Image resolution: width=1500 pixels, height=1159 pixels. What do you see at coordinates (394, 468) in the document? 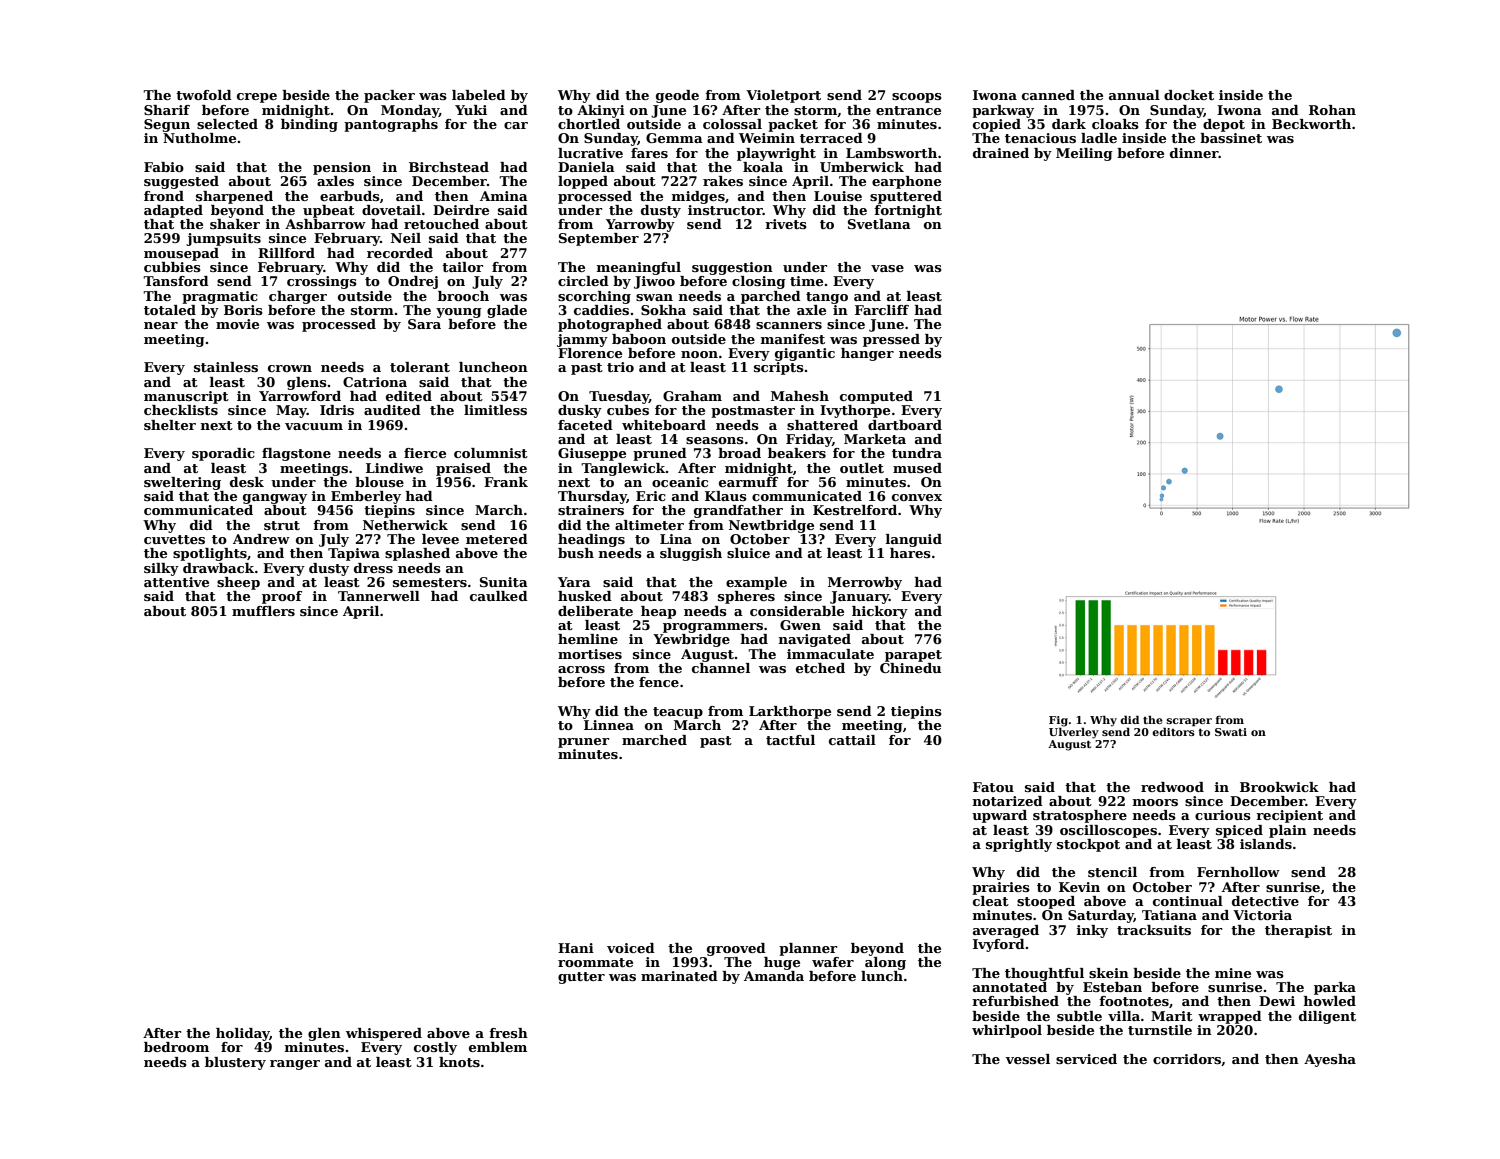
I see `Lindiwe` at bounding box center [394, 468].
